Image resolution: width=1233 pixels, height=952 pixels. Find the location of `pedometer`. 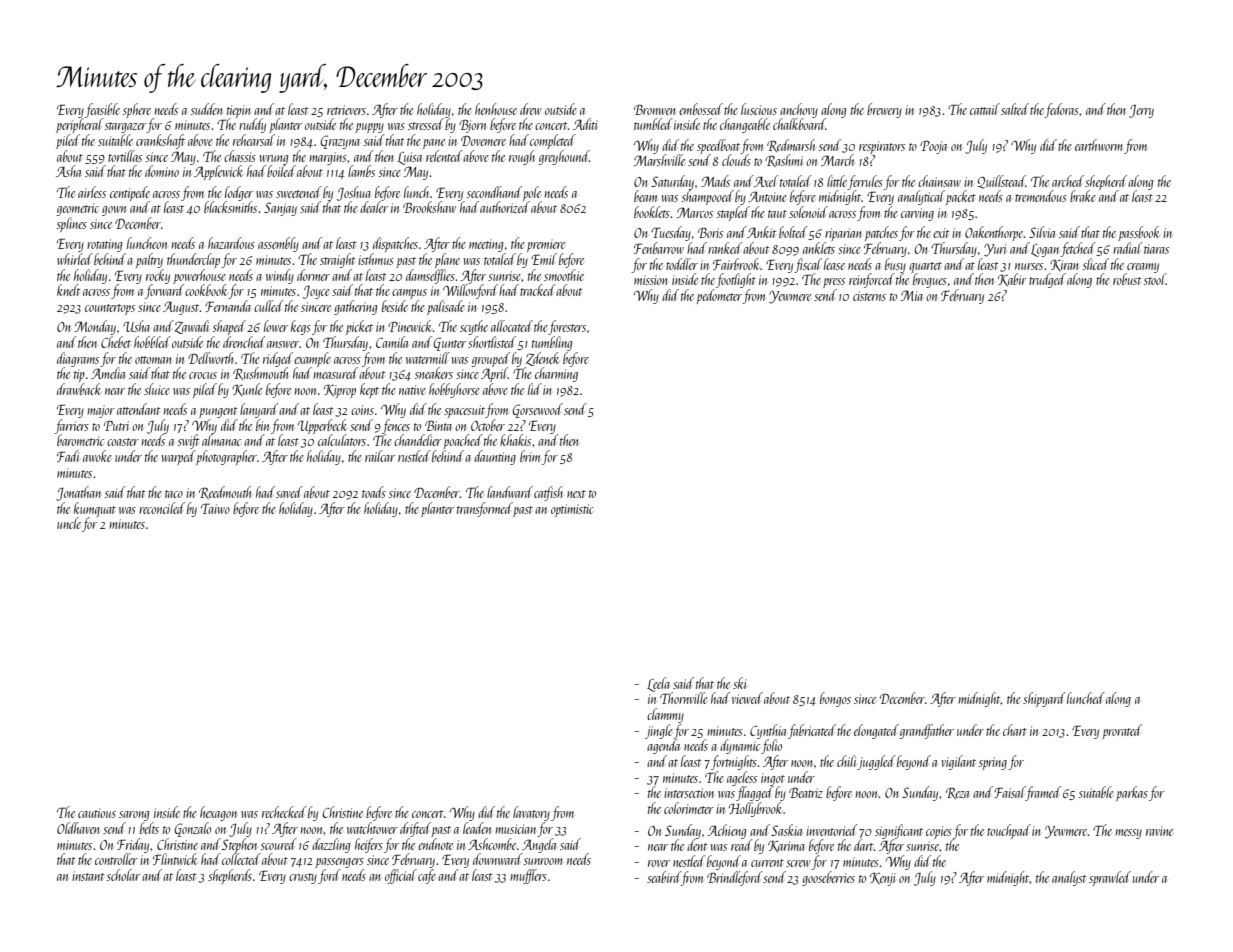

pedometer is located at coordinates (719, 296).
